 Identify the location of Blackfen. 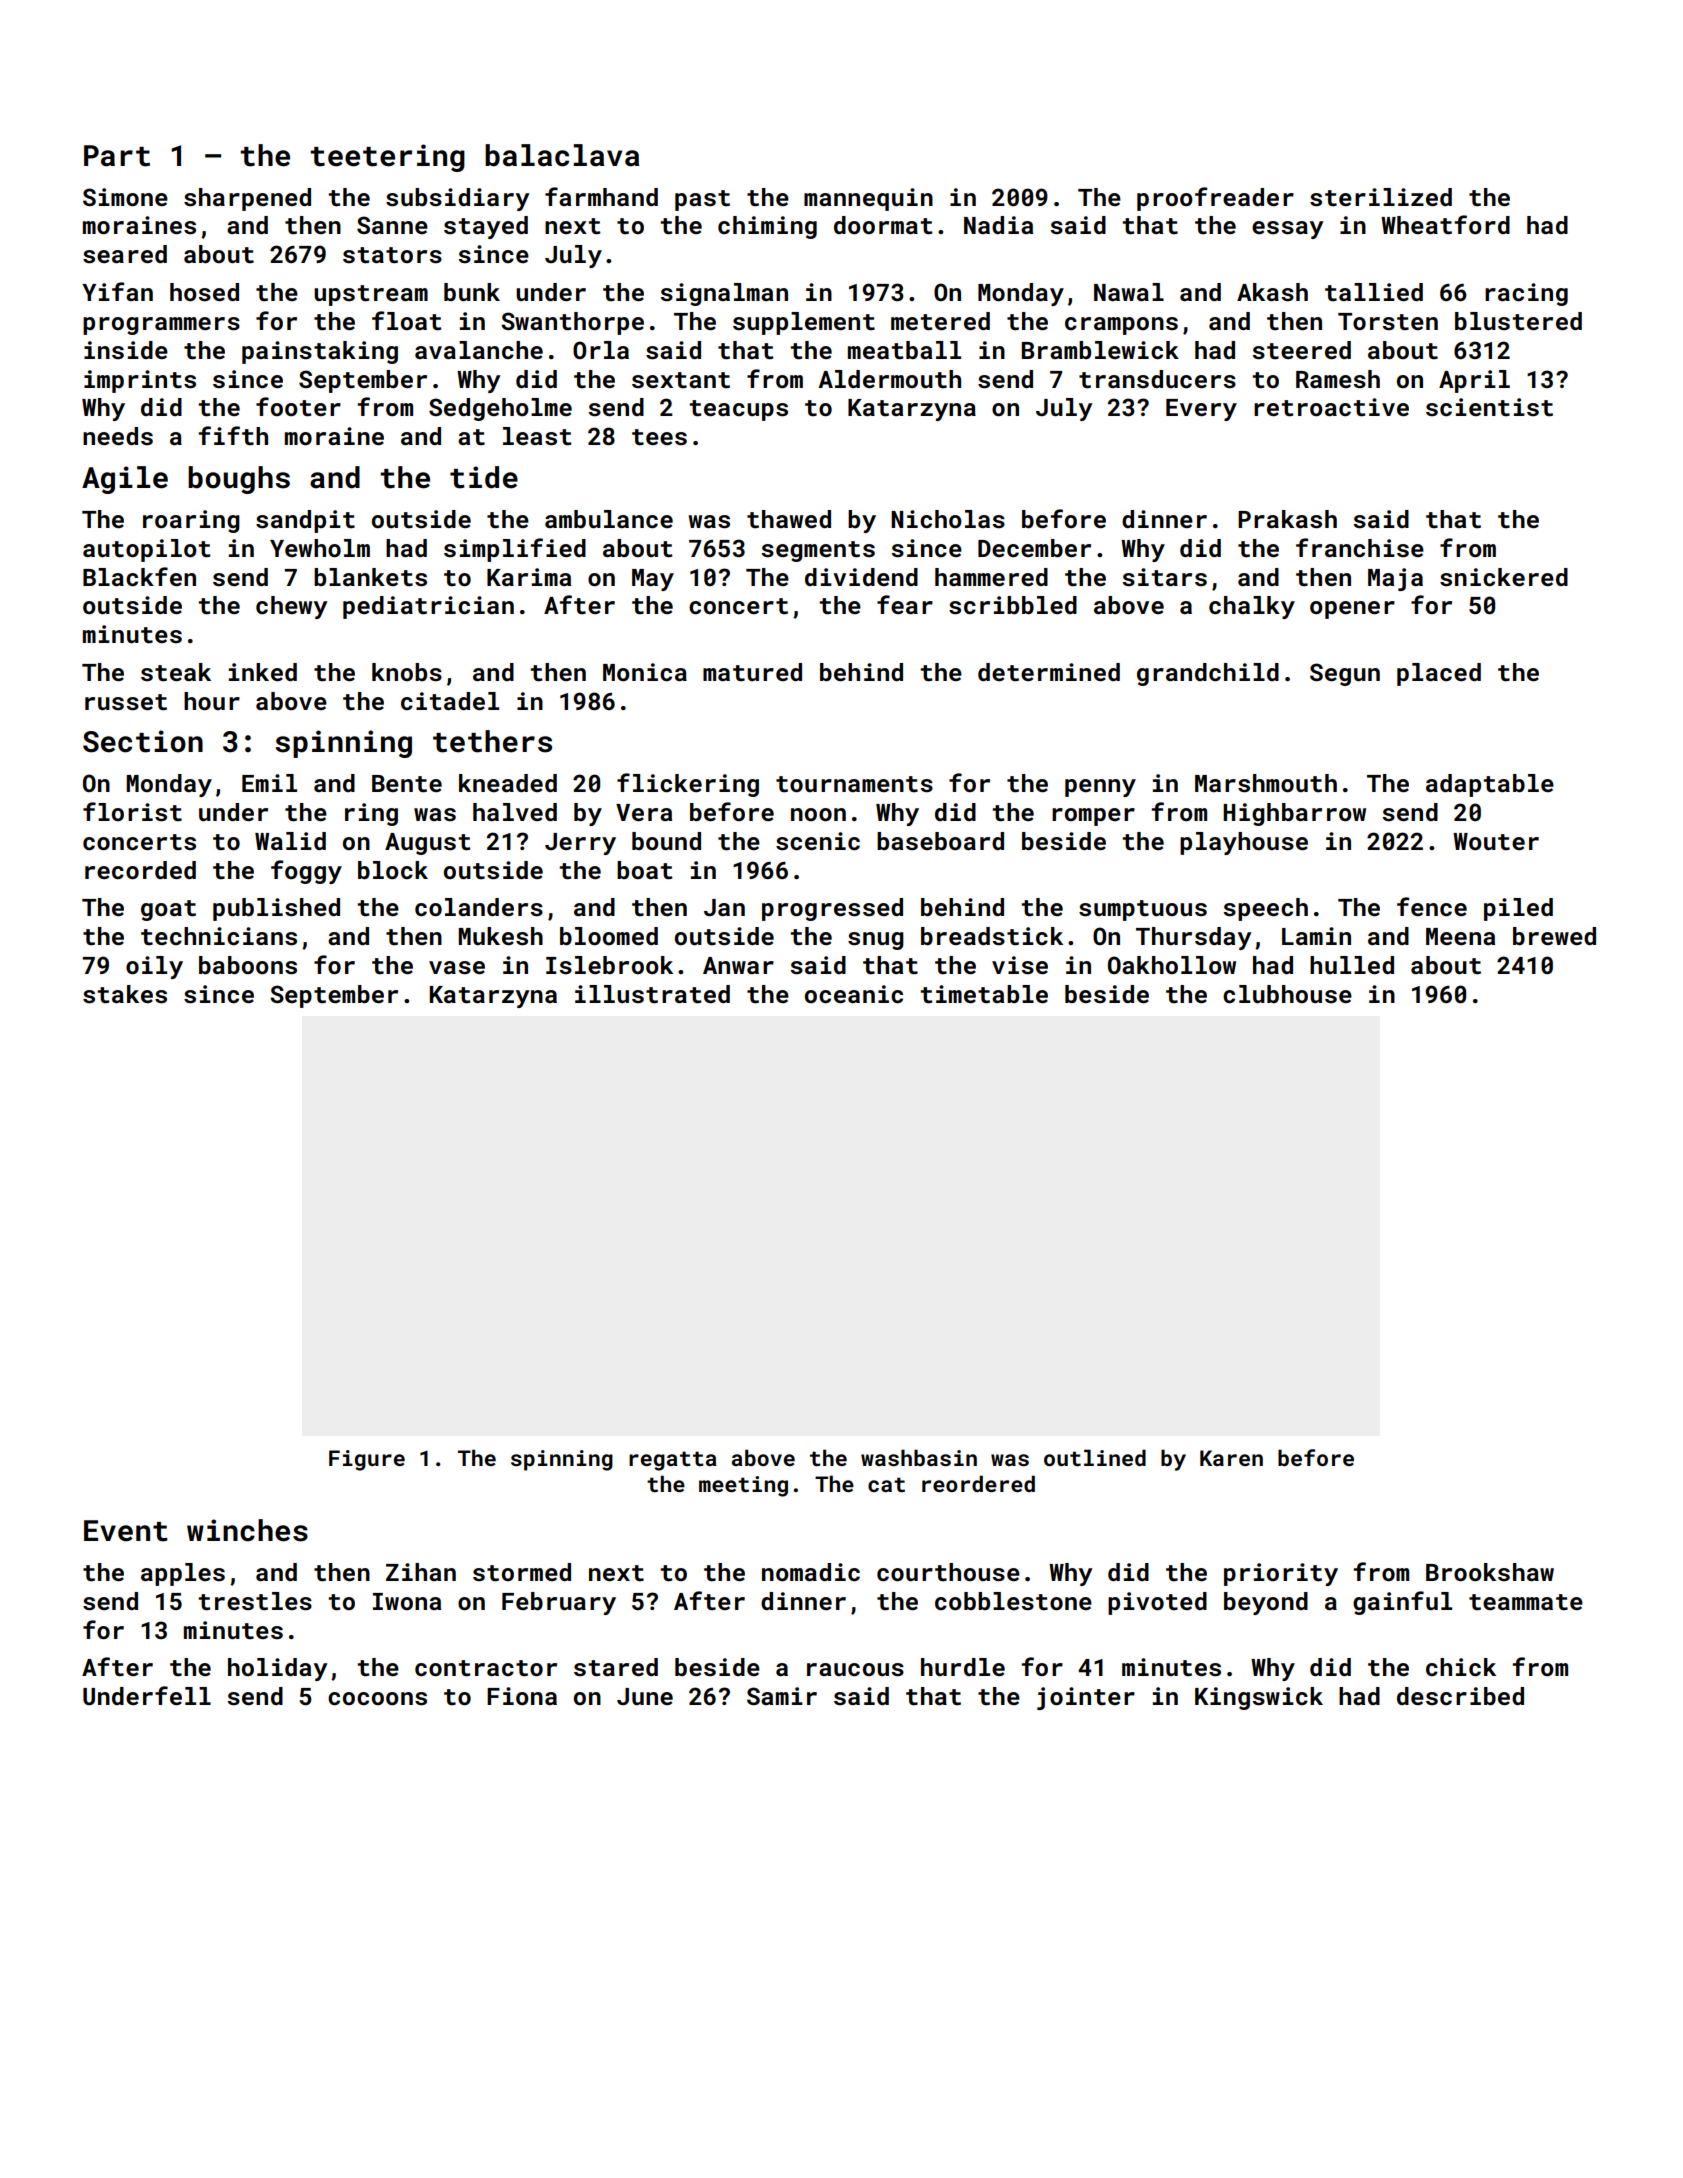
(139, 577).
